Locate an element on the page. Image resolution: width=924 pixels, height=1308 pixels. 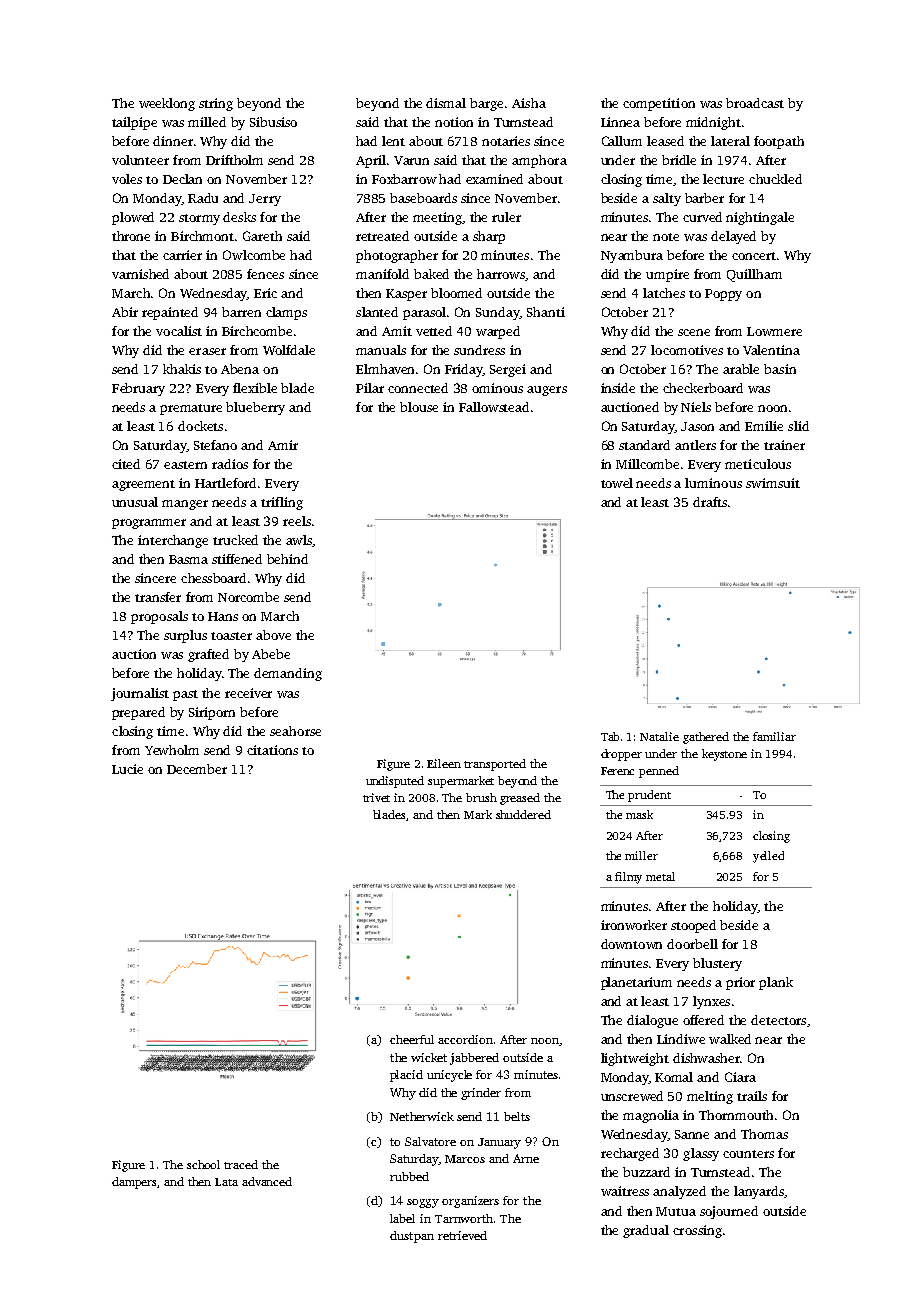
keystone is located at coordinates (724, 755).
